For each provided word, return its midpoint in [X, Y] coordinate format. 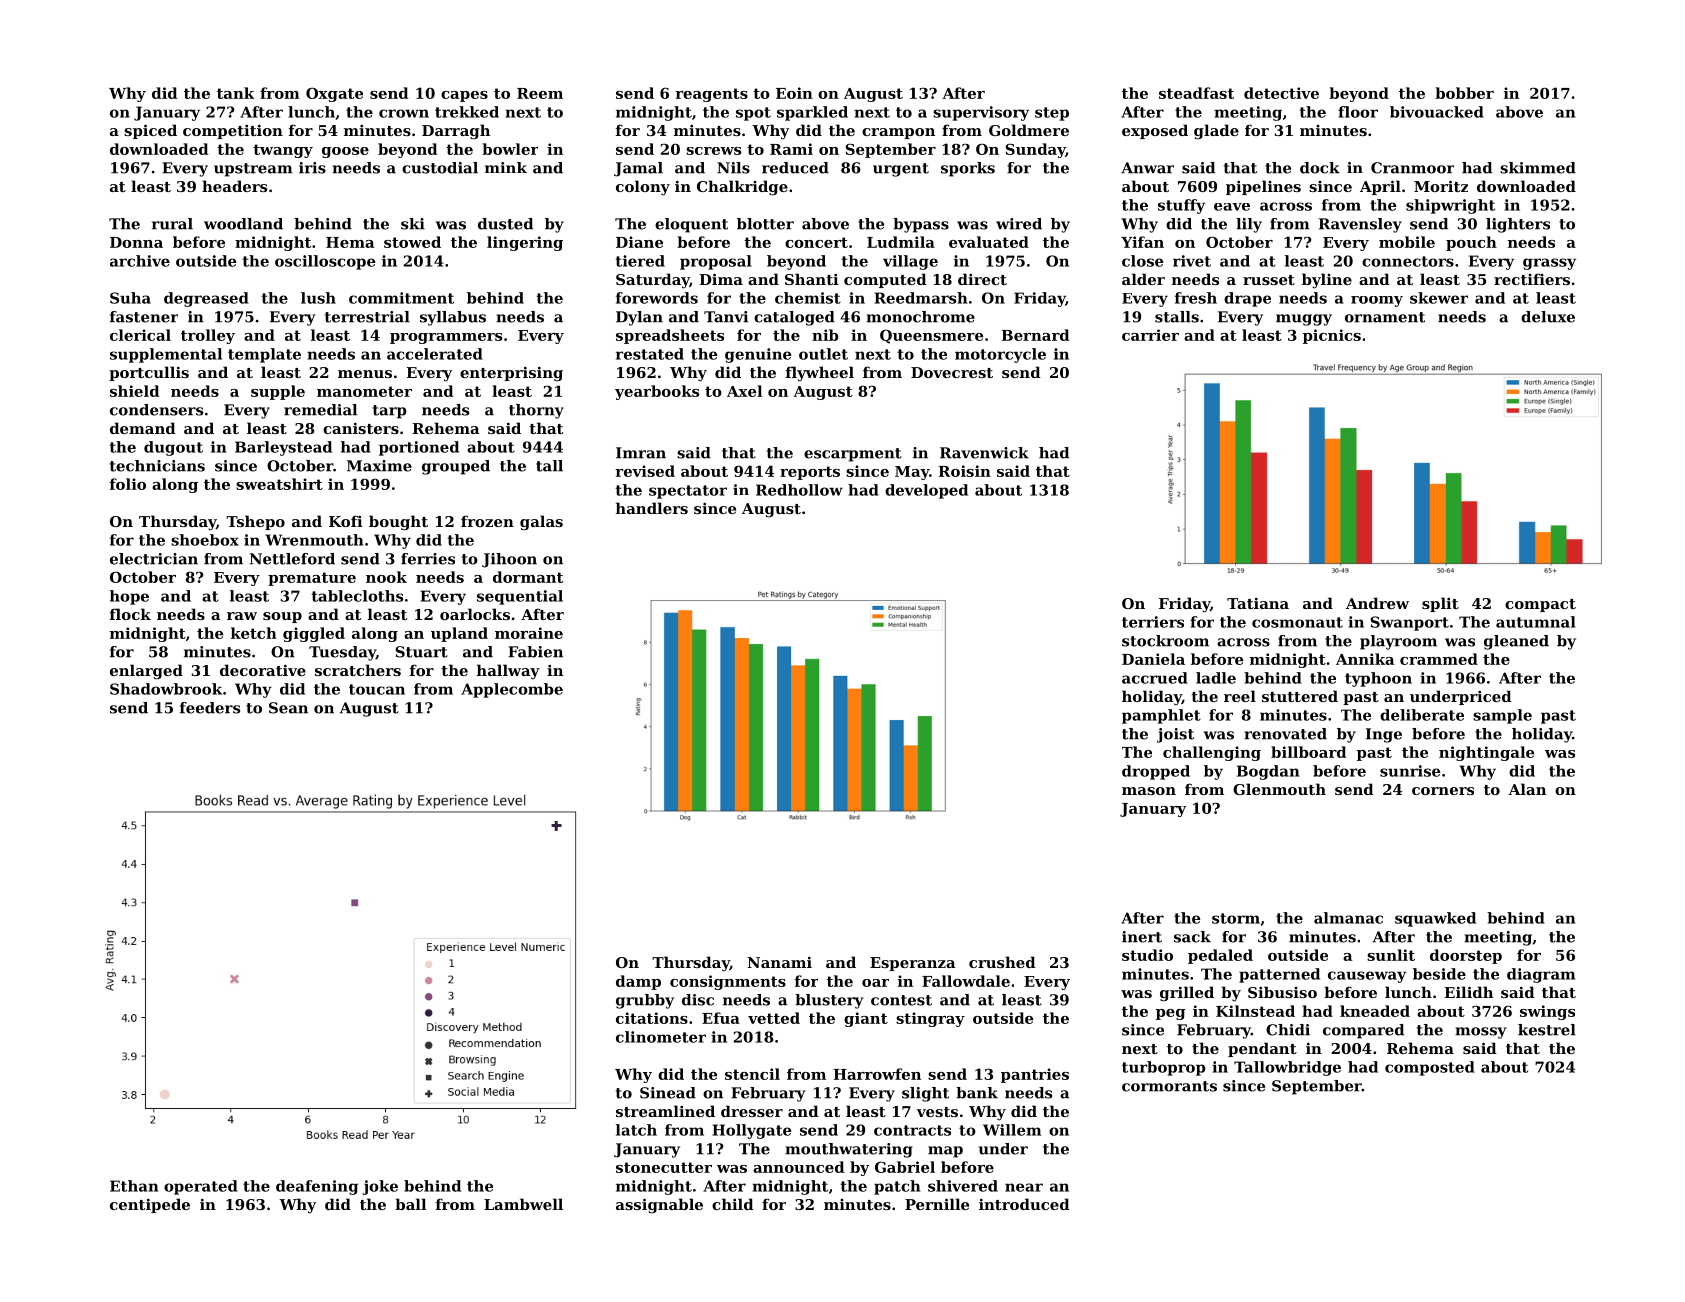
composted [1430, 1068]
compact [1540, 605]
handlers [652, 508]
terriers [1153, 622]
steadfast [1196, 93]
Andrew [1377, 603]
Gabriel [905, 1167]
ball [410, 1204]
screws [713, 151]
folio [127, 484]
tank [235, 93]
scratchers [358, 670]
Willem [1012, 1130]
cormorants [1169, 1086]
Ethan [134, 1186]
